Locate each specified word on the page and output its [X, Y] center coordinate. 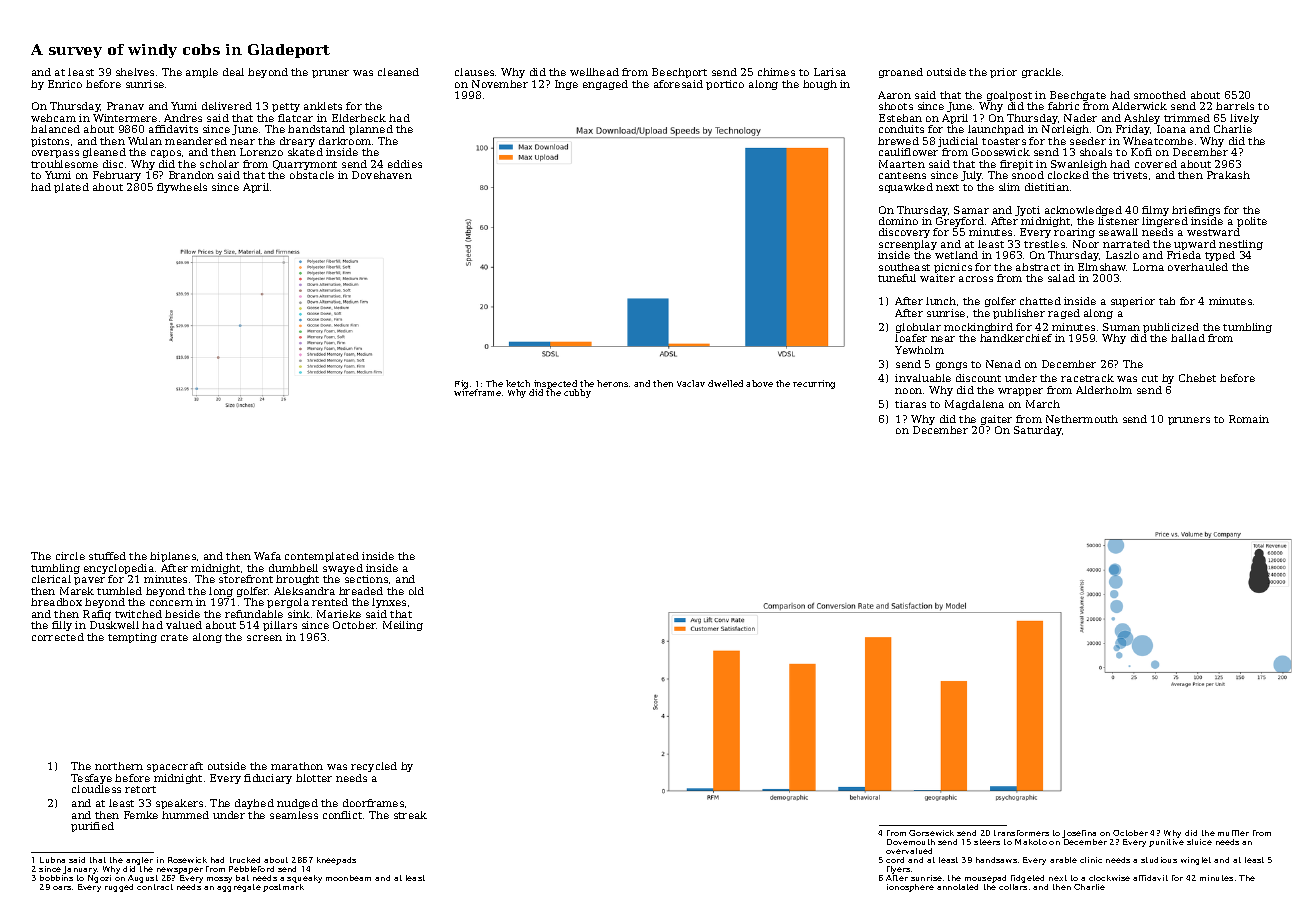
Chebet [1197, 378]
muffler [1233, 833]
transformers [1021, 833]
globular [918, 328]
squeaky [304, 879]
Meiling [403, 626]
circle [70, 556]
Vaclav [691, 383]
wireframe [477, 393]
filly [62, 626]
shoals [1096, 152]
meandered [196, 141]
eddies [405, 164]
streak [410, 815]
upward [1195, 245]
